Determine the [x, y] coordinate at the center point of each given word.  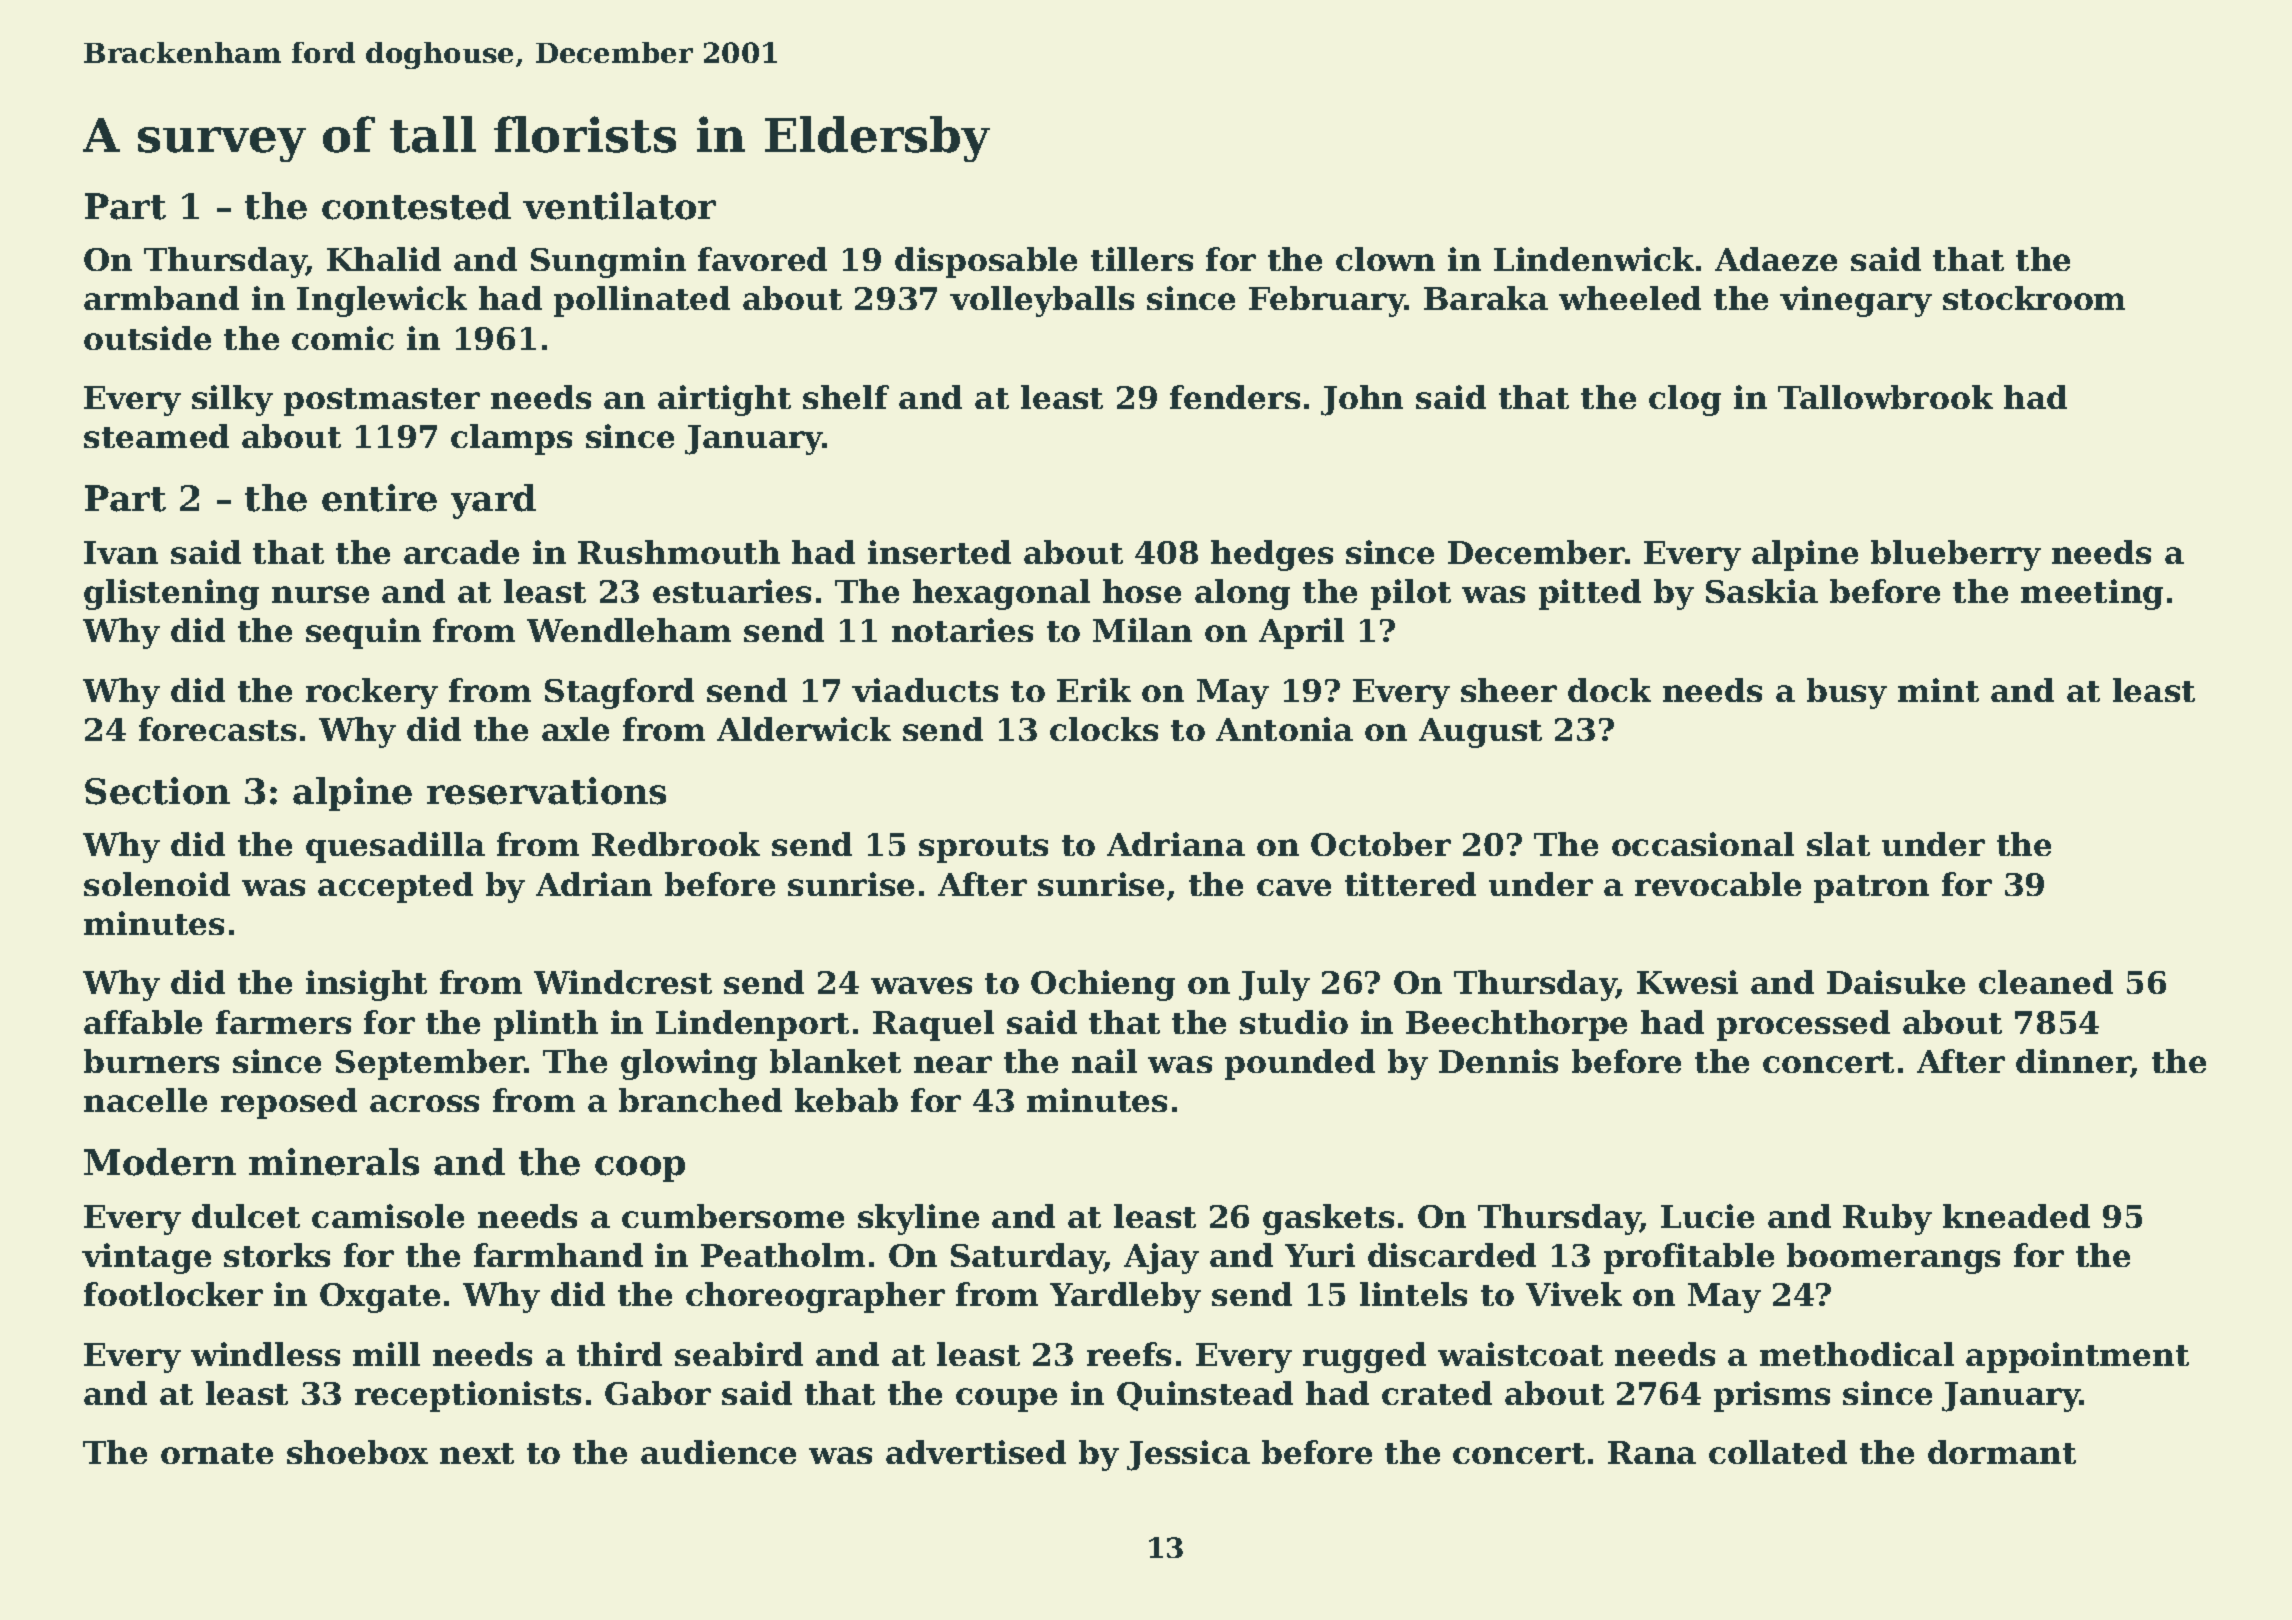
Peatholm [783, 1255]
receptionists [468, 1396]
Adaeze [1776, 259]
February [1327, 301]
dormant [2002, 1452]
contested [416, 206]
